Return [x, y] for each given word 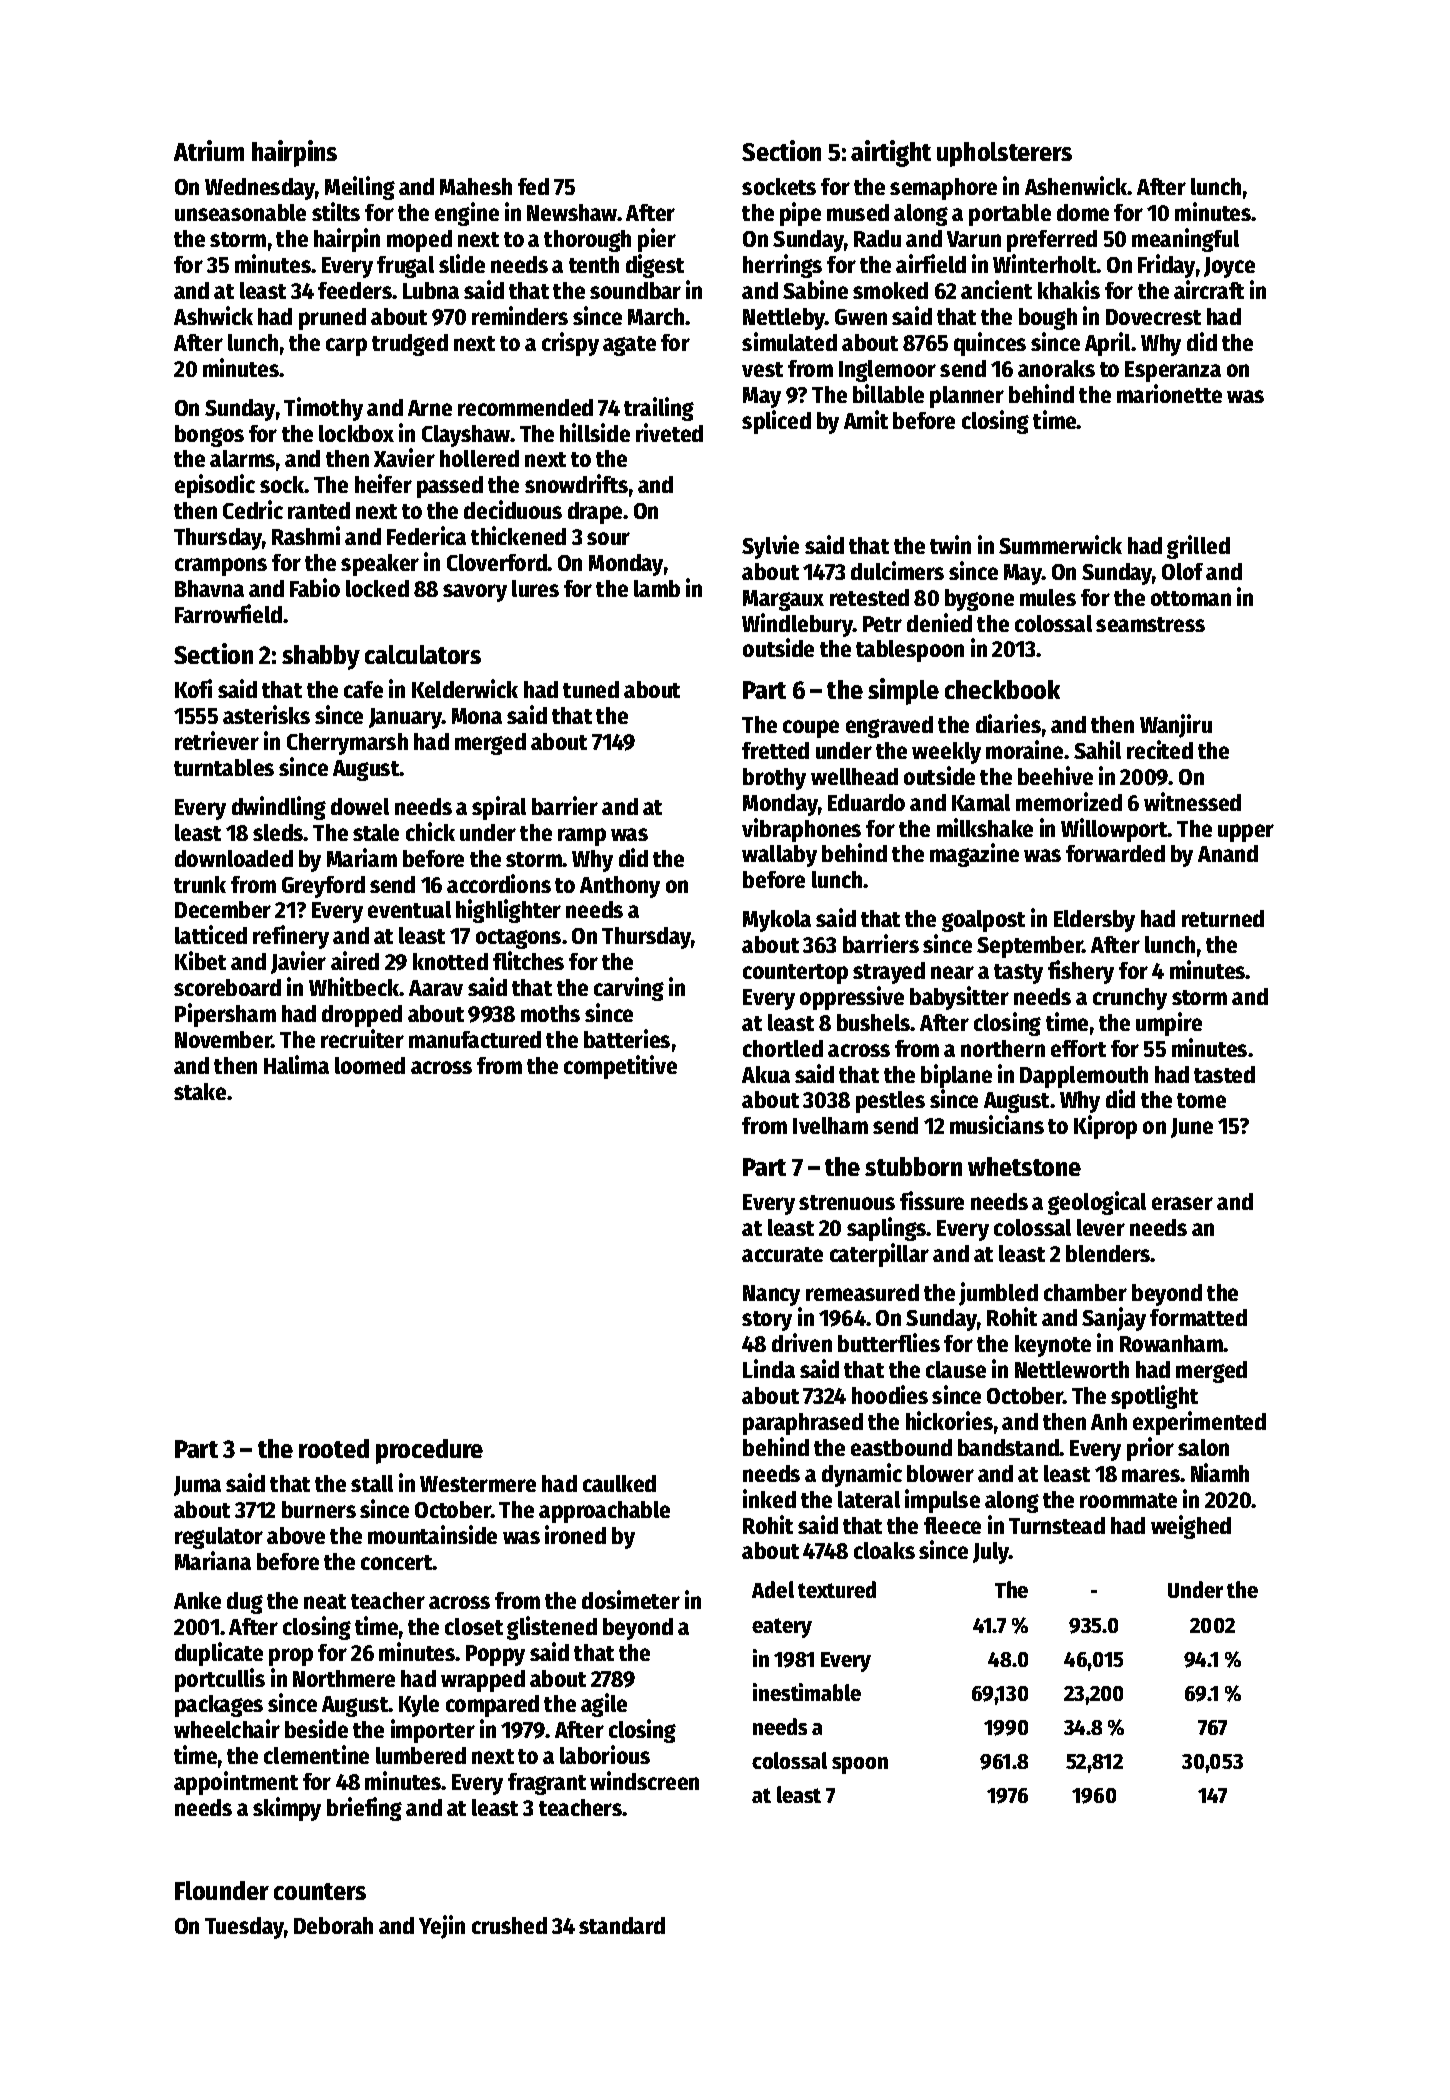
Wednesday [260, 189]
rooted [334, 1448]
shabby [321, 657]
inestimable [807, 1692]
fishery [1081, 972]
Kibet [200, 960]
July [991, 1553]
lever [1101, 1227]
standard [622, 1925]
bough [1048, 319]
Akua [766, 1074]
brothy [774, 779]
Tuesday [244, 1928]
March [656, 316]
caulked [619, 1483]
